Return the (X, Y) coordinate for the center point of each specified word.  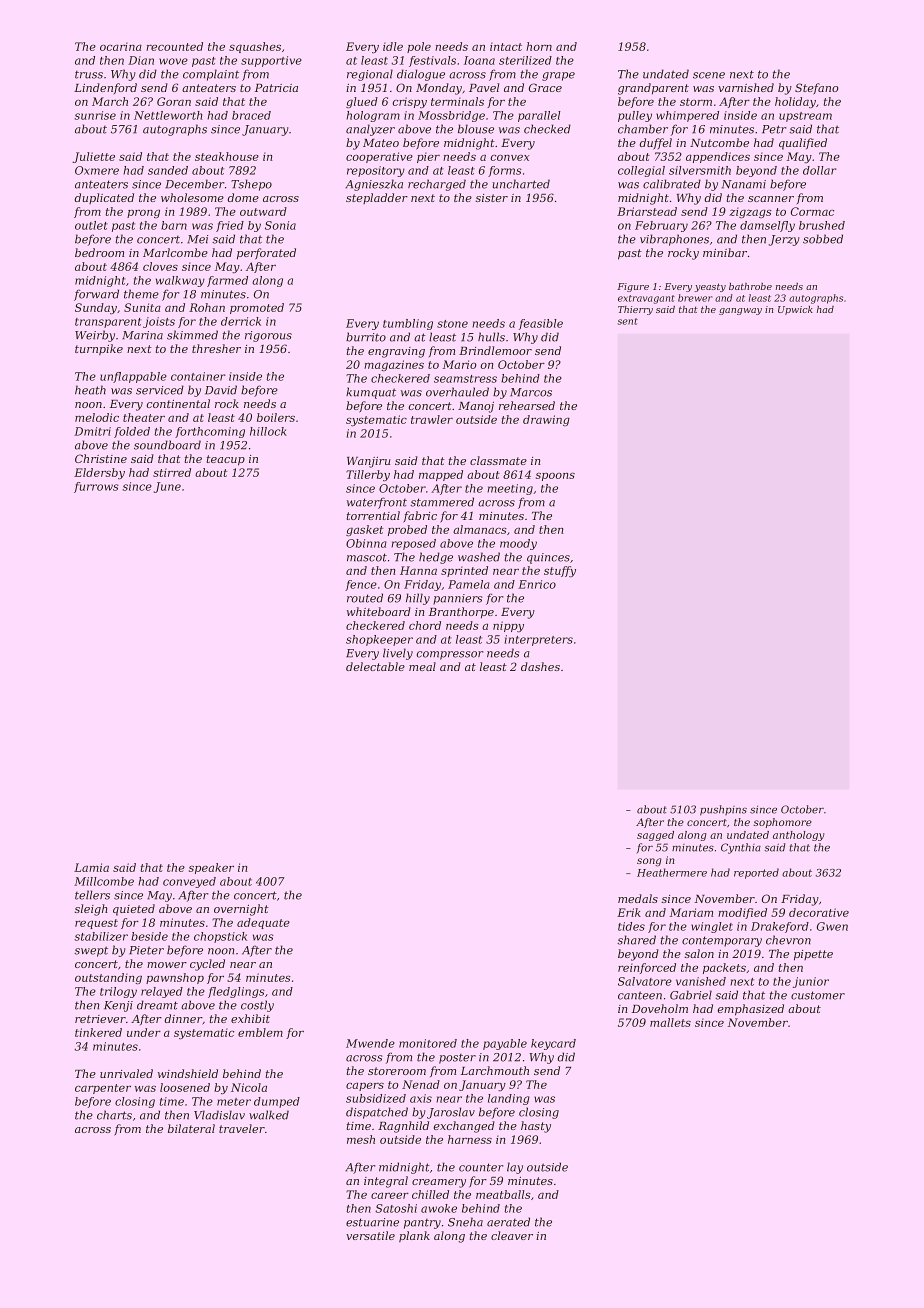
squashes (255, 47)
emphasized (751, 1010)
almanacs (480, 529)
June (167, 487)
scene (709, 75)
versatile (370, 1235)
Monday (439, 89)
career (390, 1196)
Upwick (795, 310)
